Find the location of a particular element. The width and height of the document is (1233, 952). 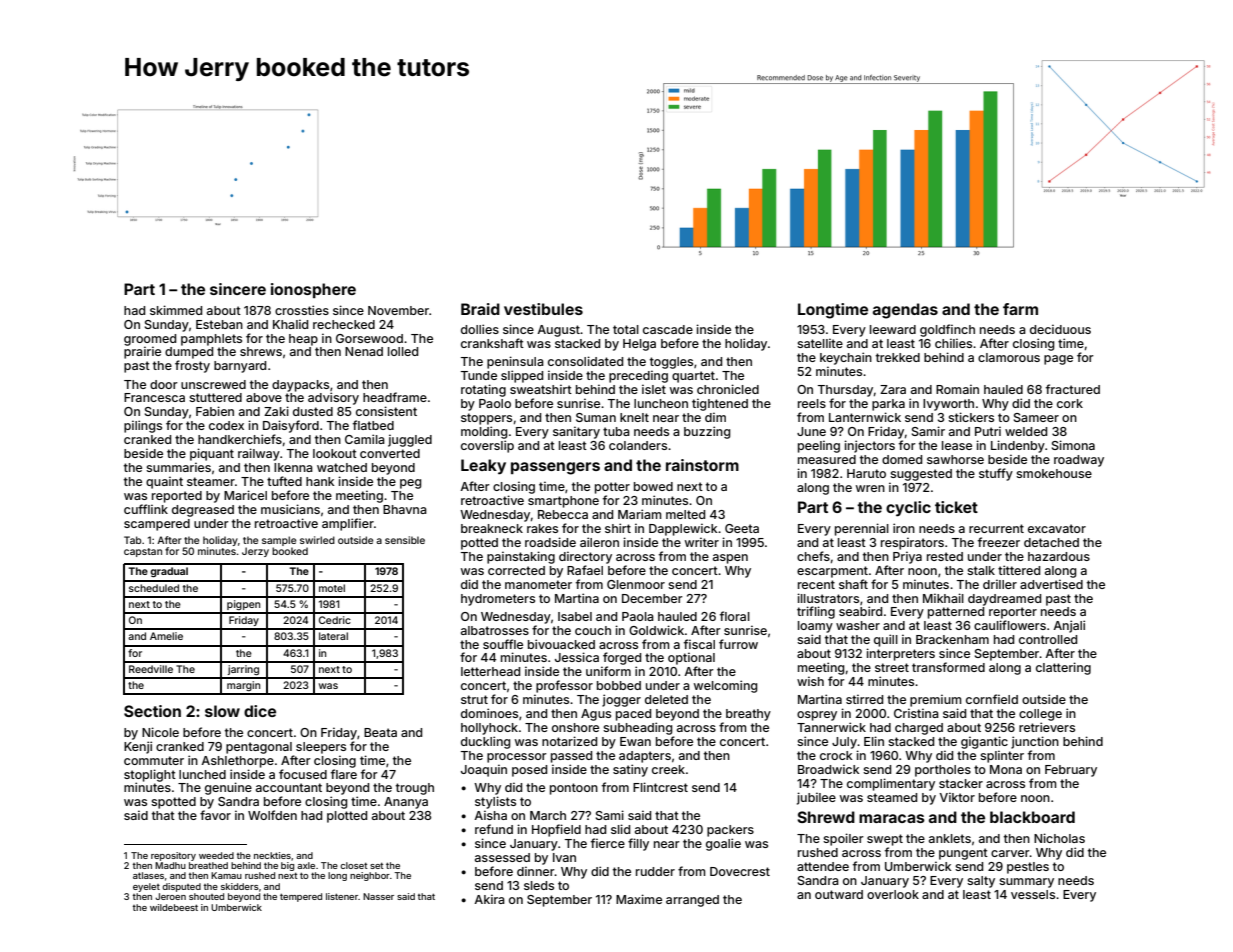

Maxime is located at coordinates (639, 899).
